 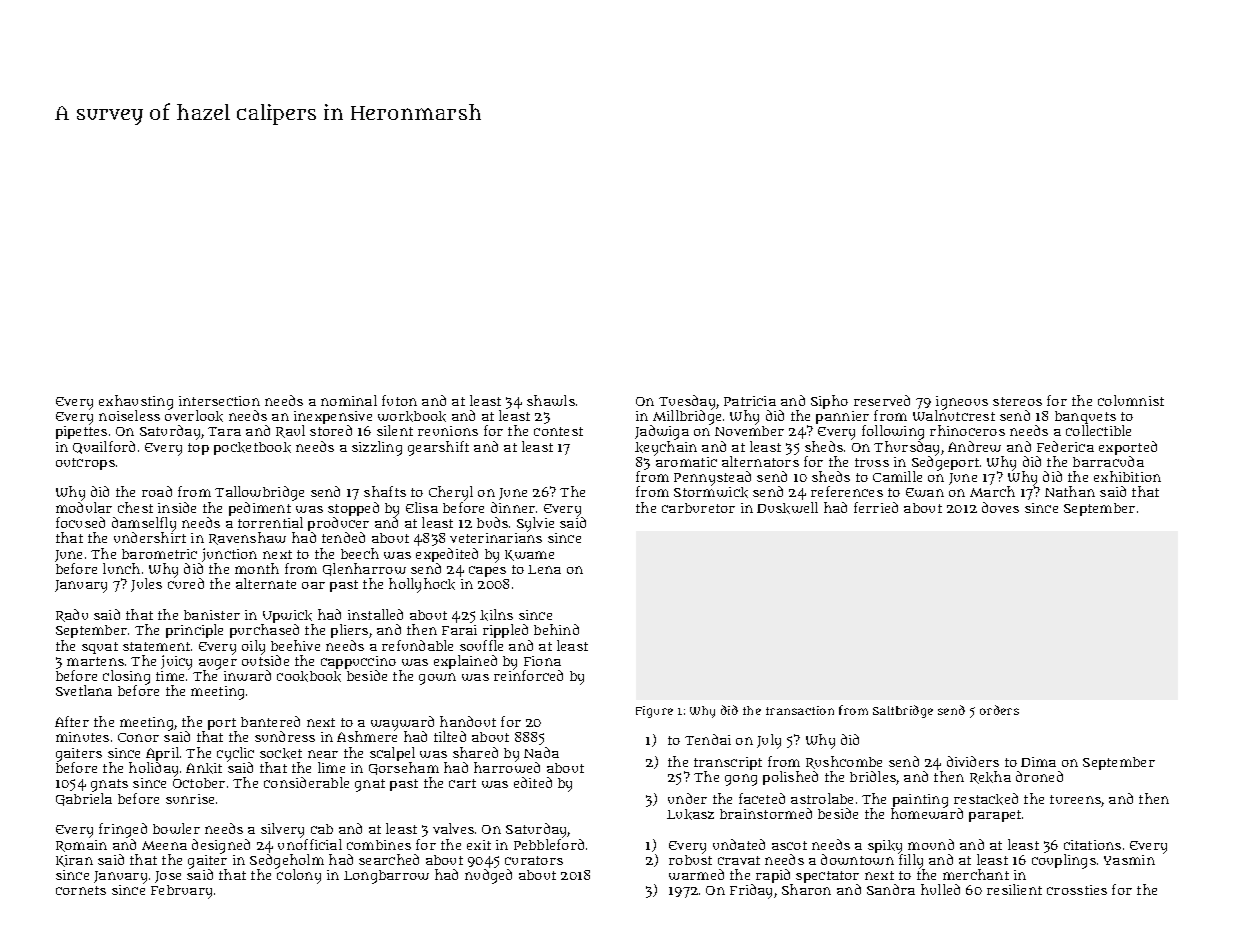 I want to click on following, so click(x=893, y=432).
